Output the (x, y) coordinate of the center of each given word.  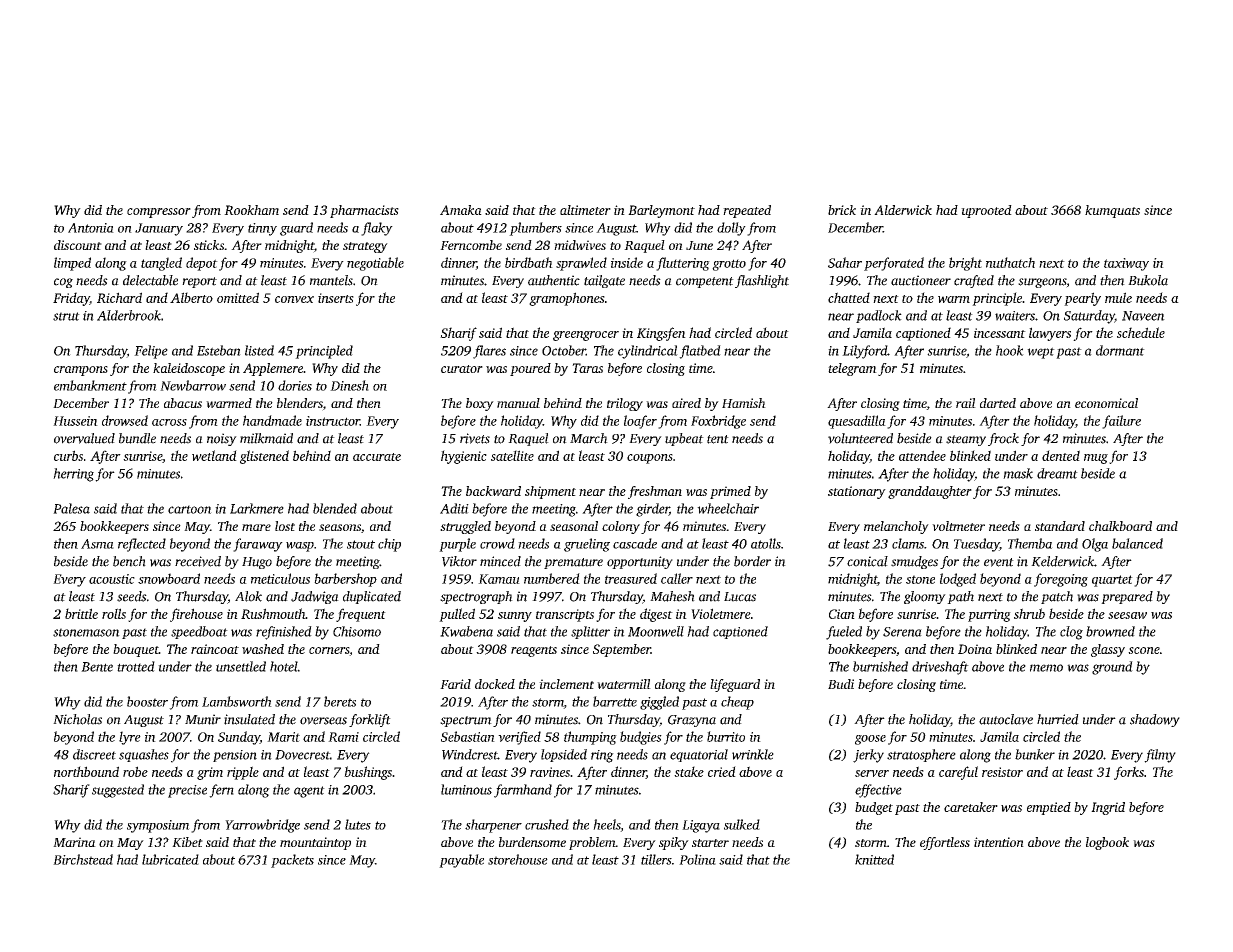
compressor (159, 213)
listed (259, 350)
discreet (94, 754)
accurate (377, 457)
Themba (1030, 543)
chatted (849, 297)
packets (292, 861)
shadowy (1155, 720)
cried (722, 771)
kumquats (1112, 211)
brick (842, 210)
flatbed (700, 352)
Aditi (454, 508)
